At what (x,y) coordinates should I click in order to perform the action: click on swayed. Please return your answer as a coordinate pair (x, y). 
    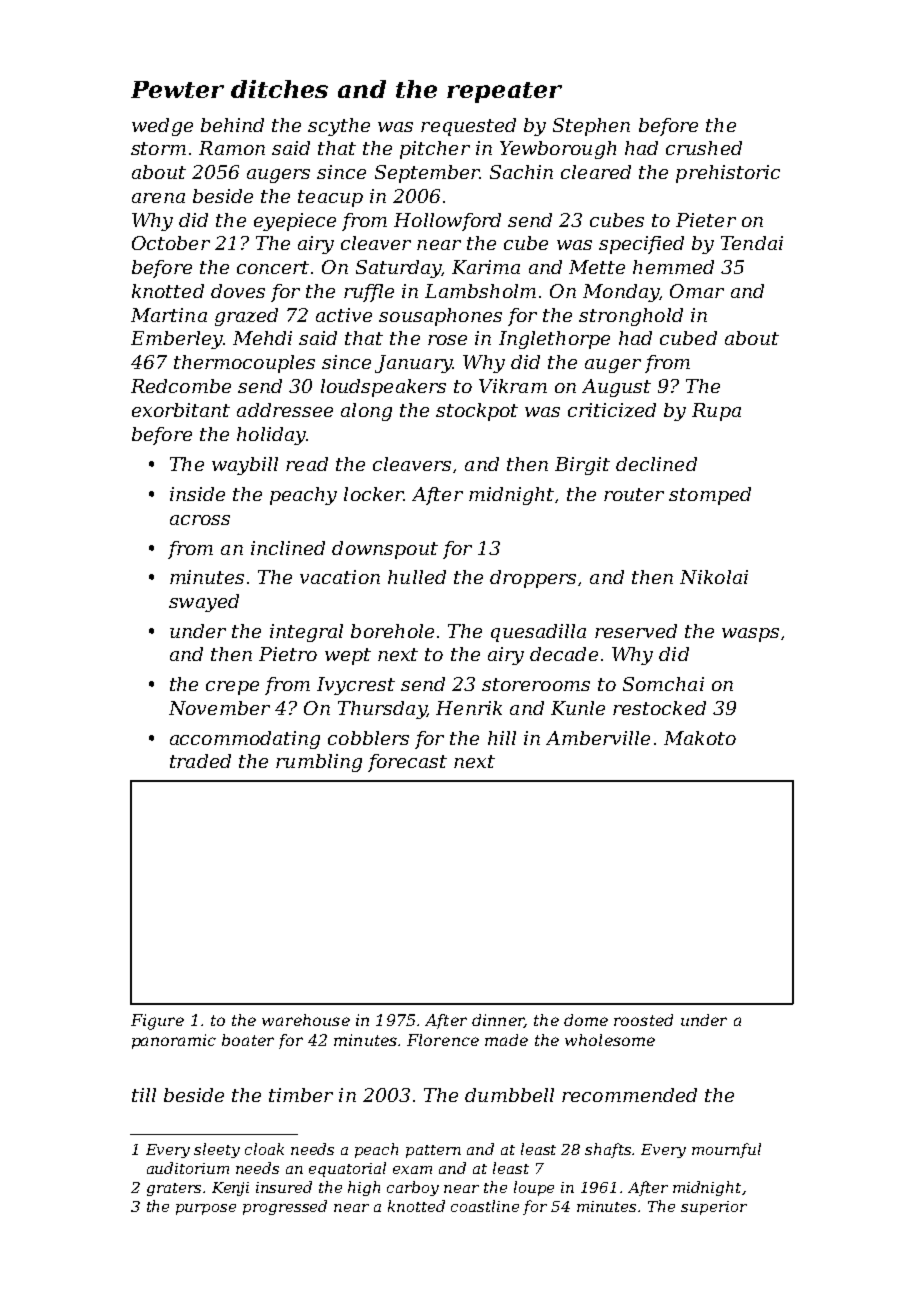
    Looking at the image, I should click on (204, 603).
